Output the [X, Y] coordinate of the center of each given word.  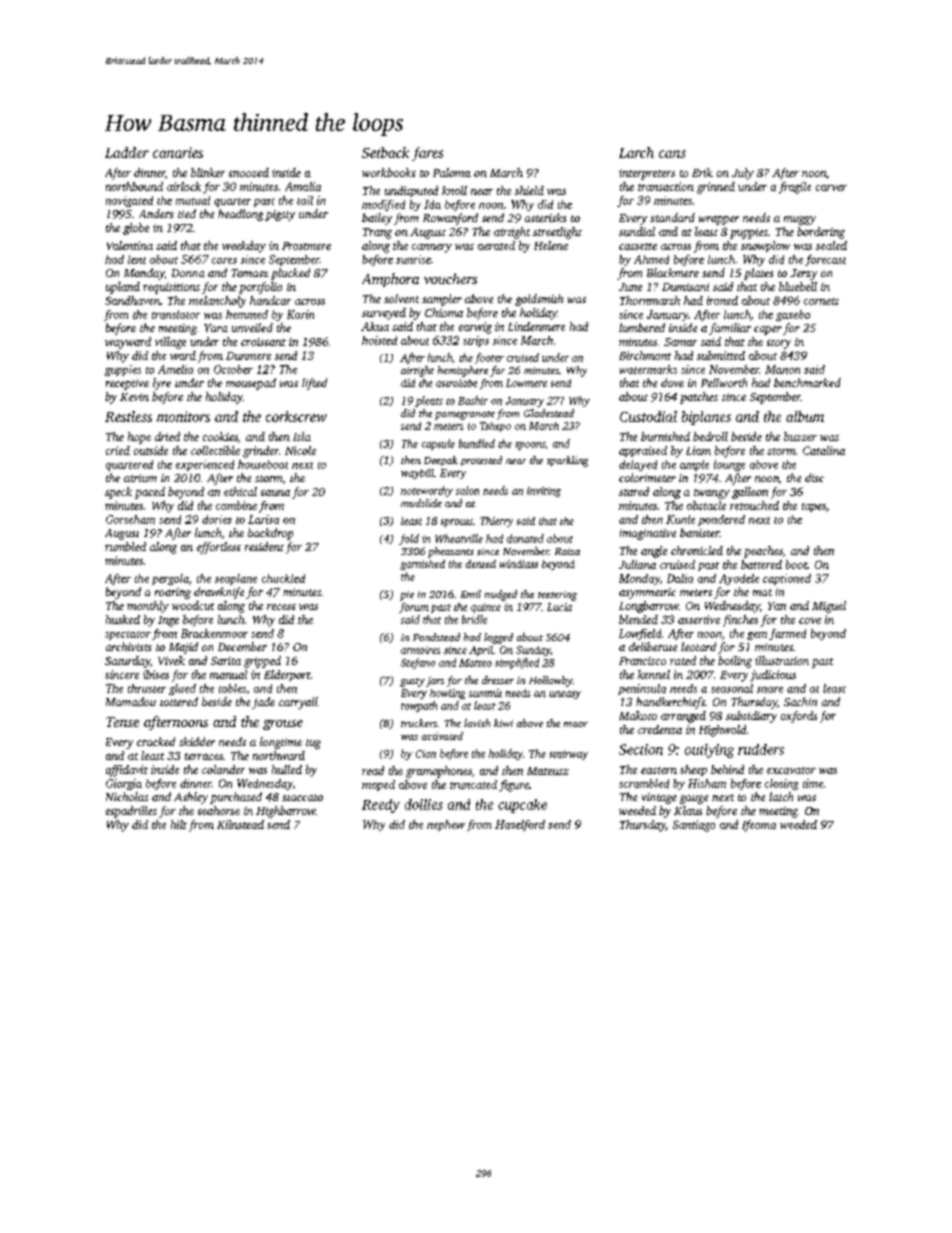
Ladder [127, 152]
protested [481, 461]
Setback [385, 152]
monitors [183, 416]
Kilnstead [240, 824]
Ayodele [739, 579]
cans [672, 154]
